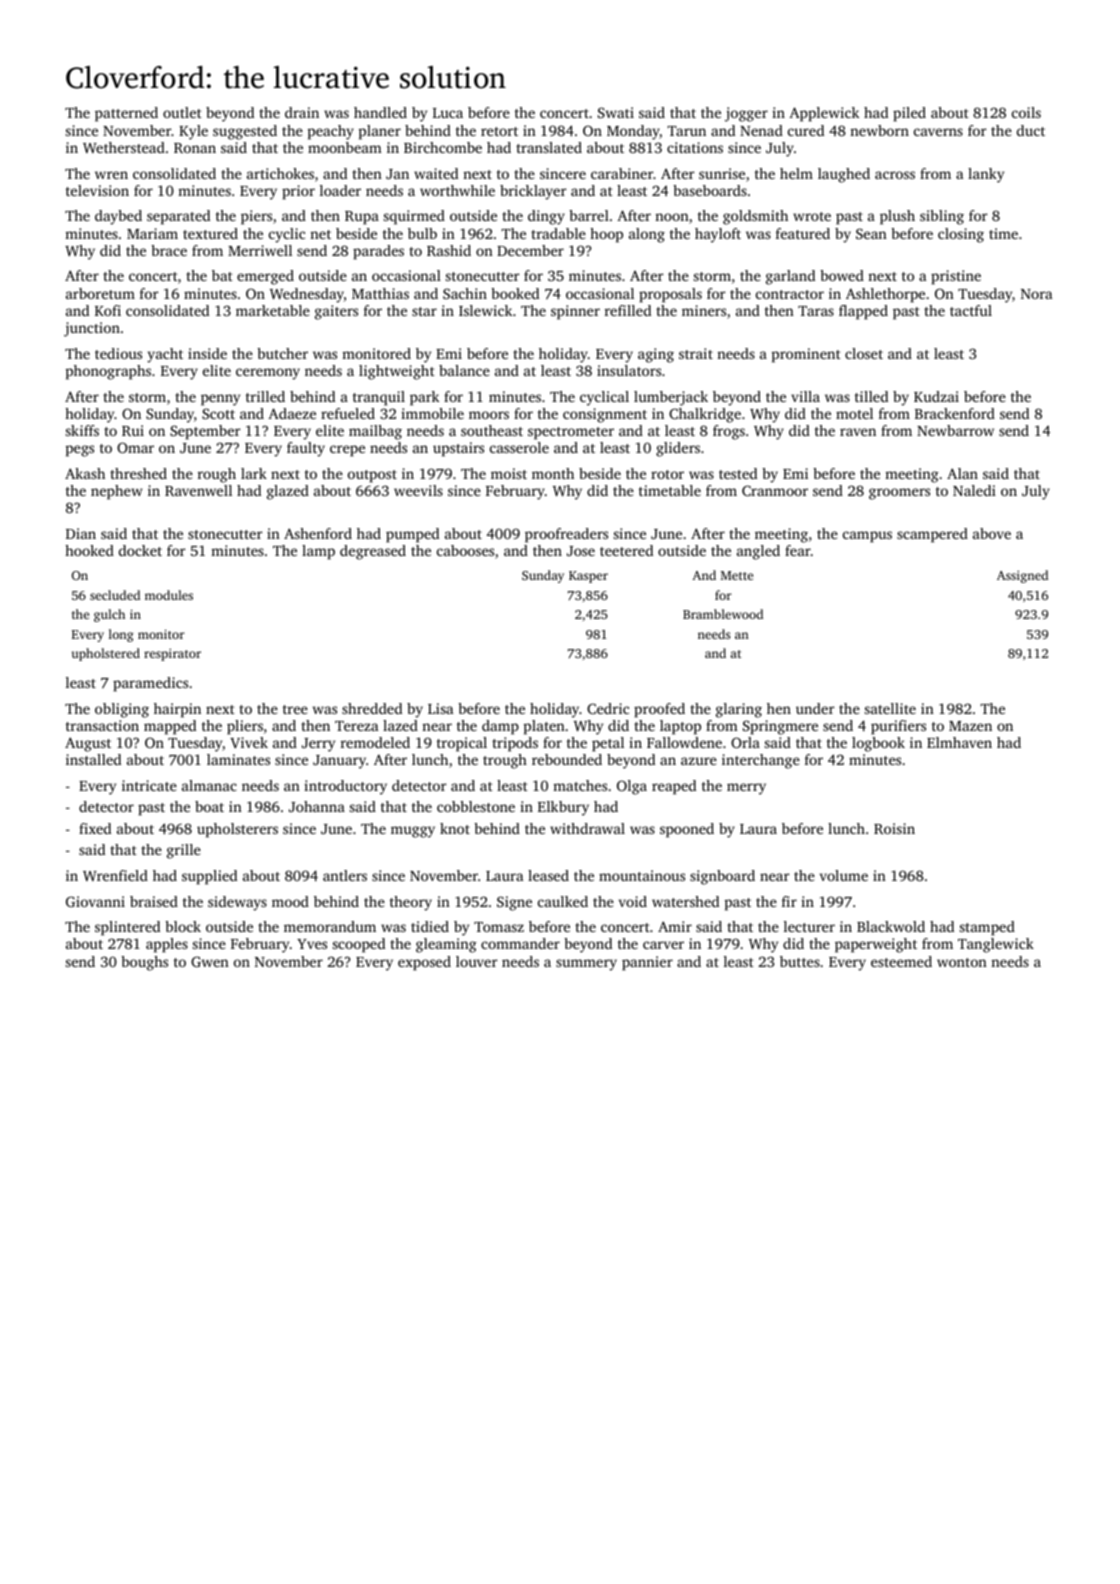 This screenshot has width=1120, height=1584. I want to click on louver, so click(476, 961).
